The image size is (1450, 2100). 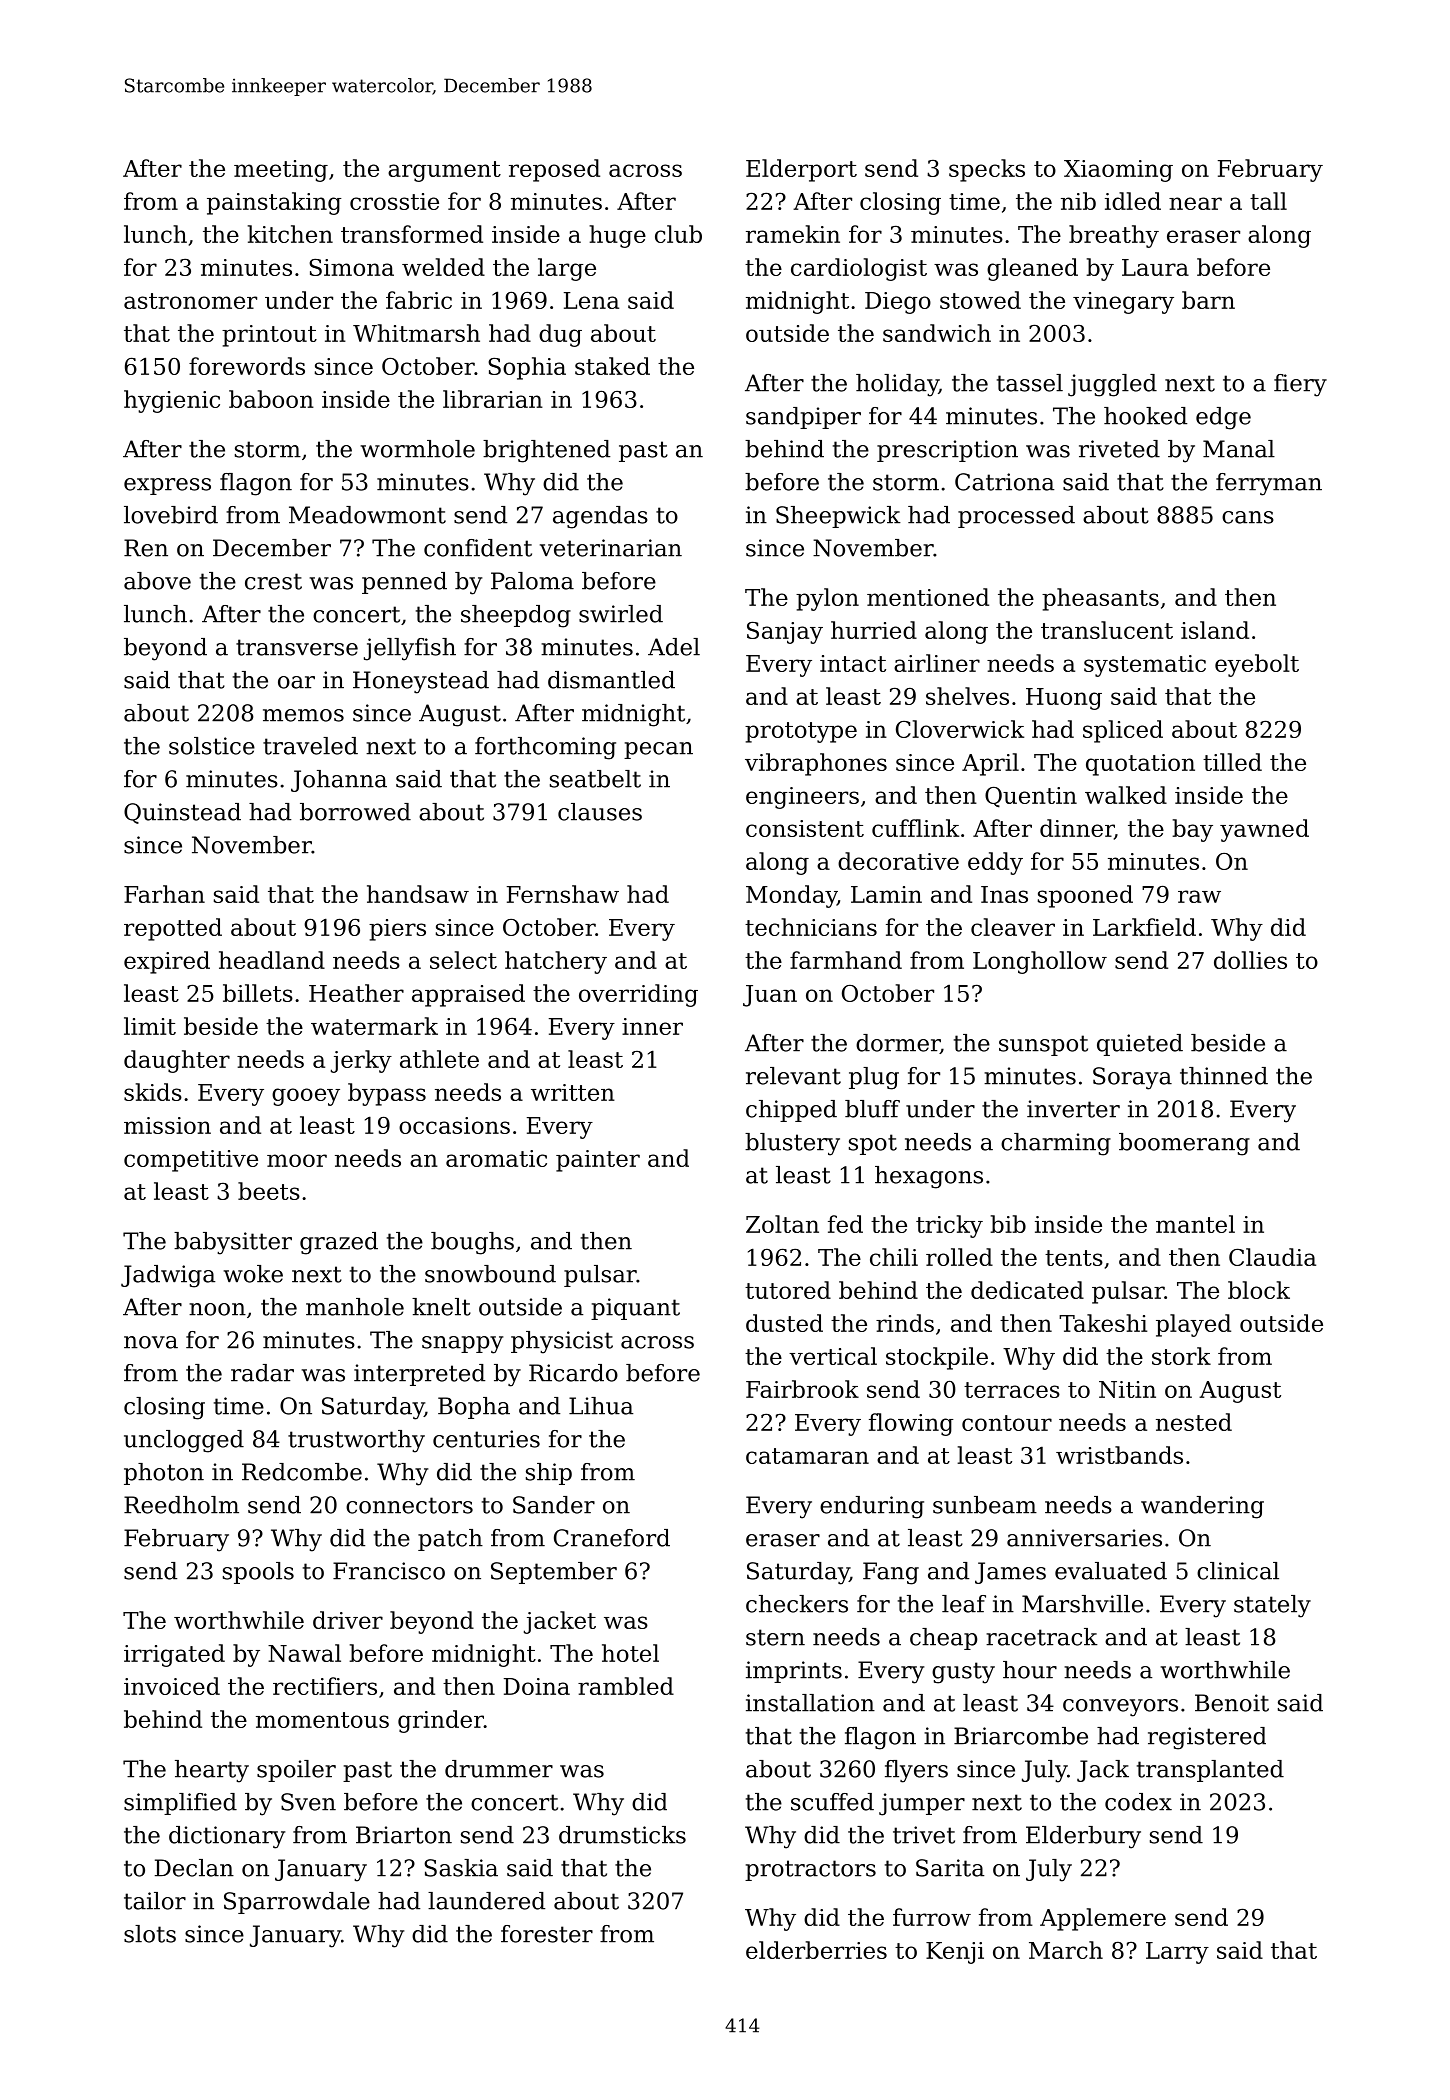 I want to click on physicist, so click(x=562, y=1342).
